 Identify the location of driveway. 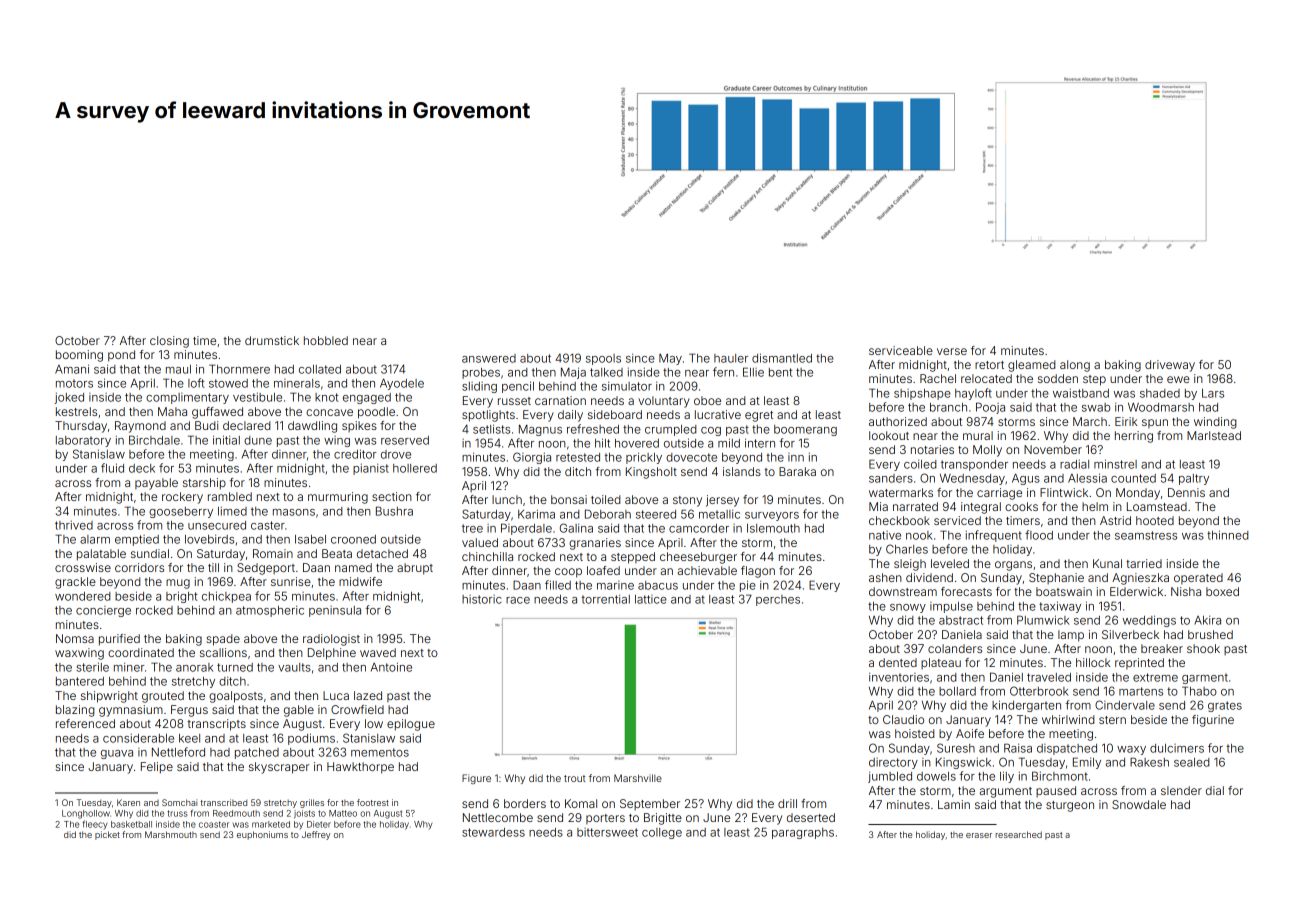
(1170, 366).
